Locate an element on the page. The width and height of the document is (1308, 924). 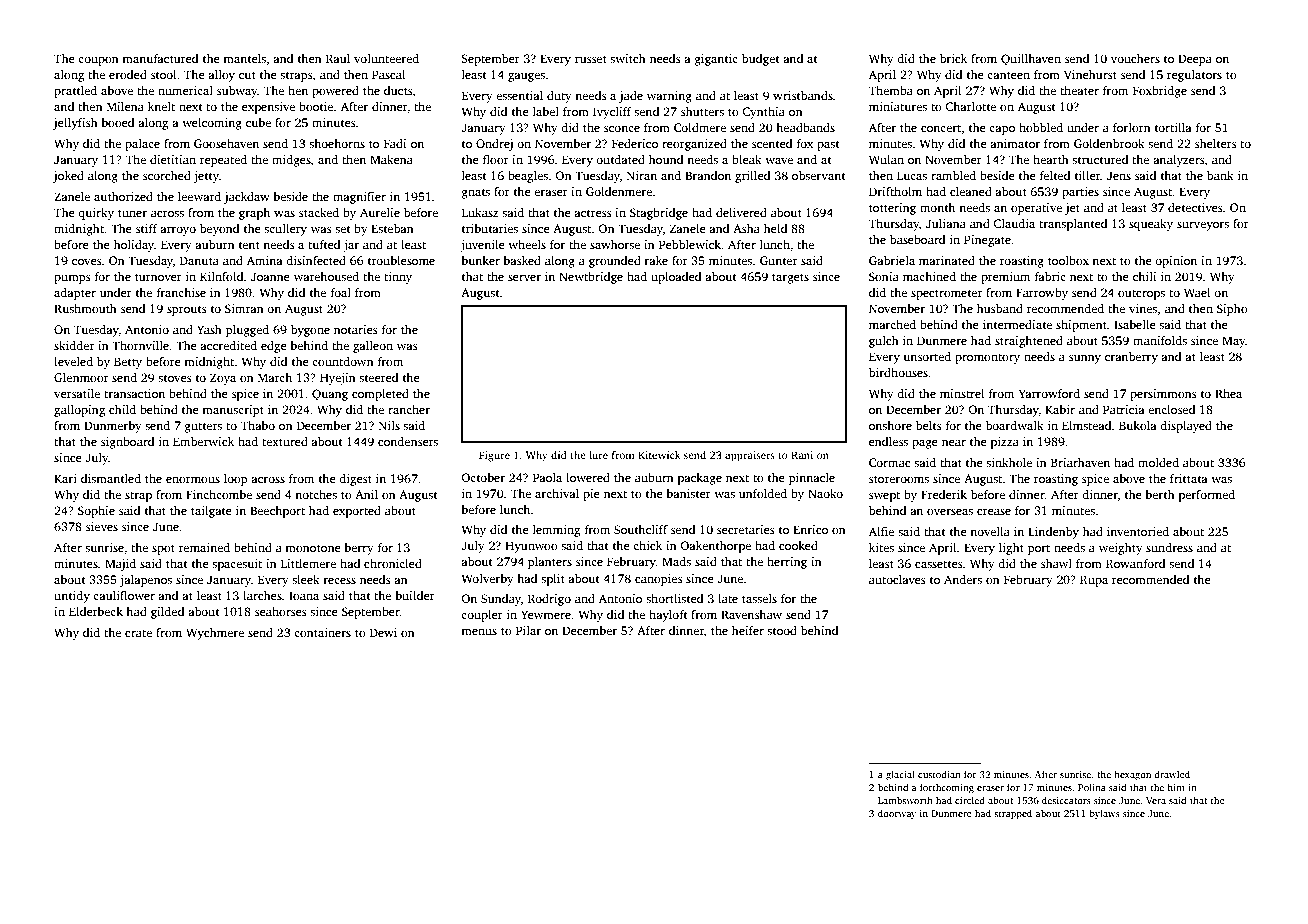
hexagon is located at coordinates (1132, 775).
